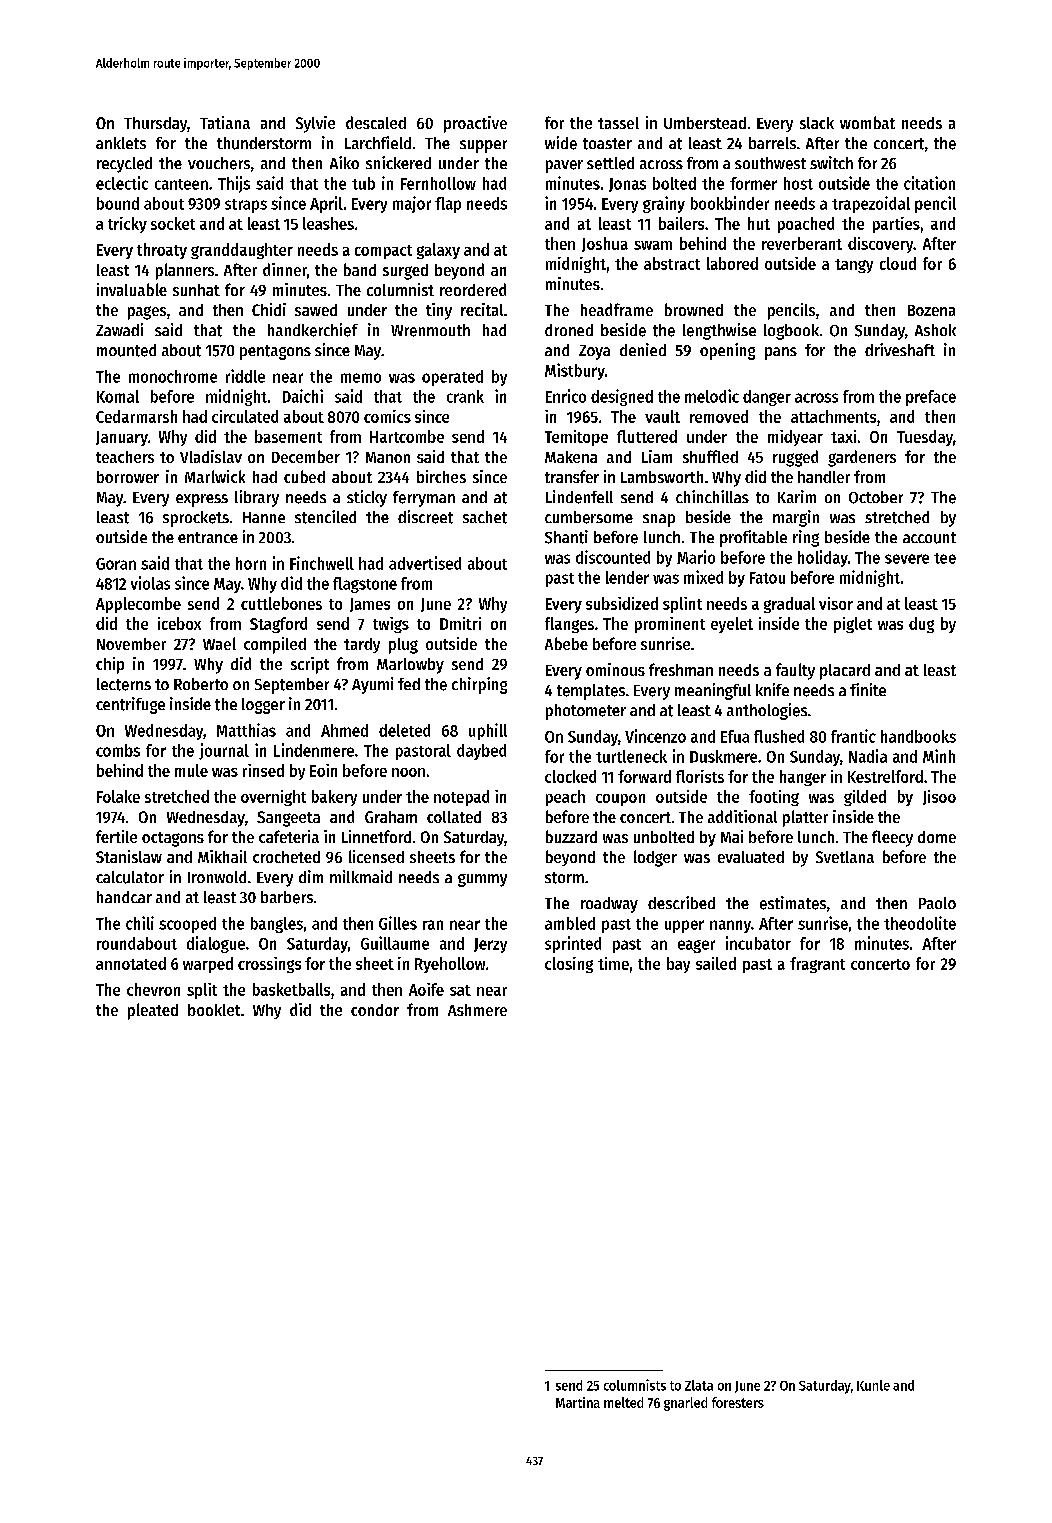 The height and width of the screenshot is (1523, 1052). Describe the element at coordinates (833, 416) in the screenshot. I see `attachments` at that location.
